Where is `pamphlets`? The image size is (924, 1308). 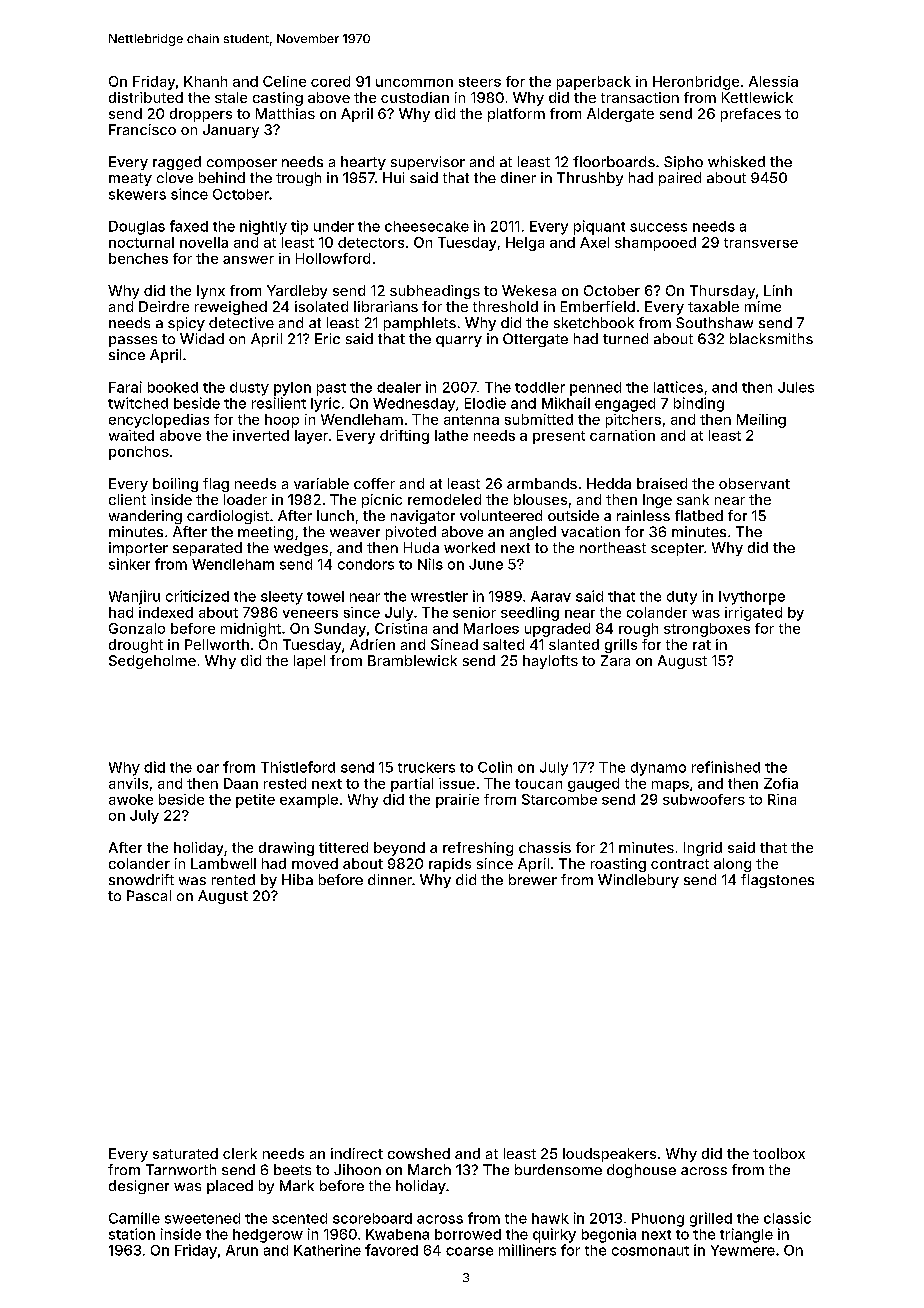
pamphlets is located at coordinates (420, 324).
